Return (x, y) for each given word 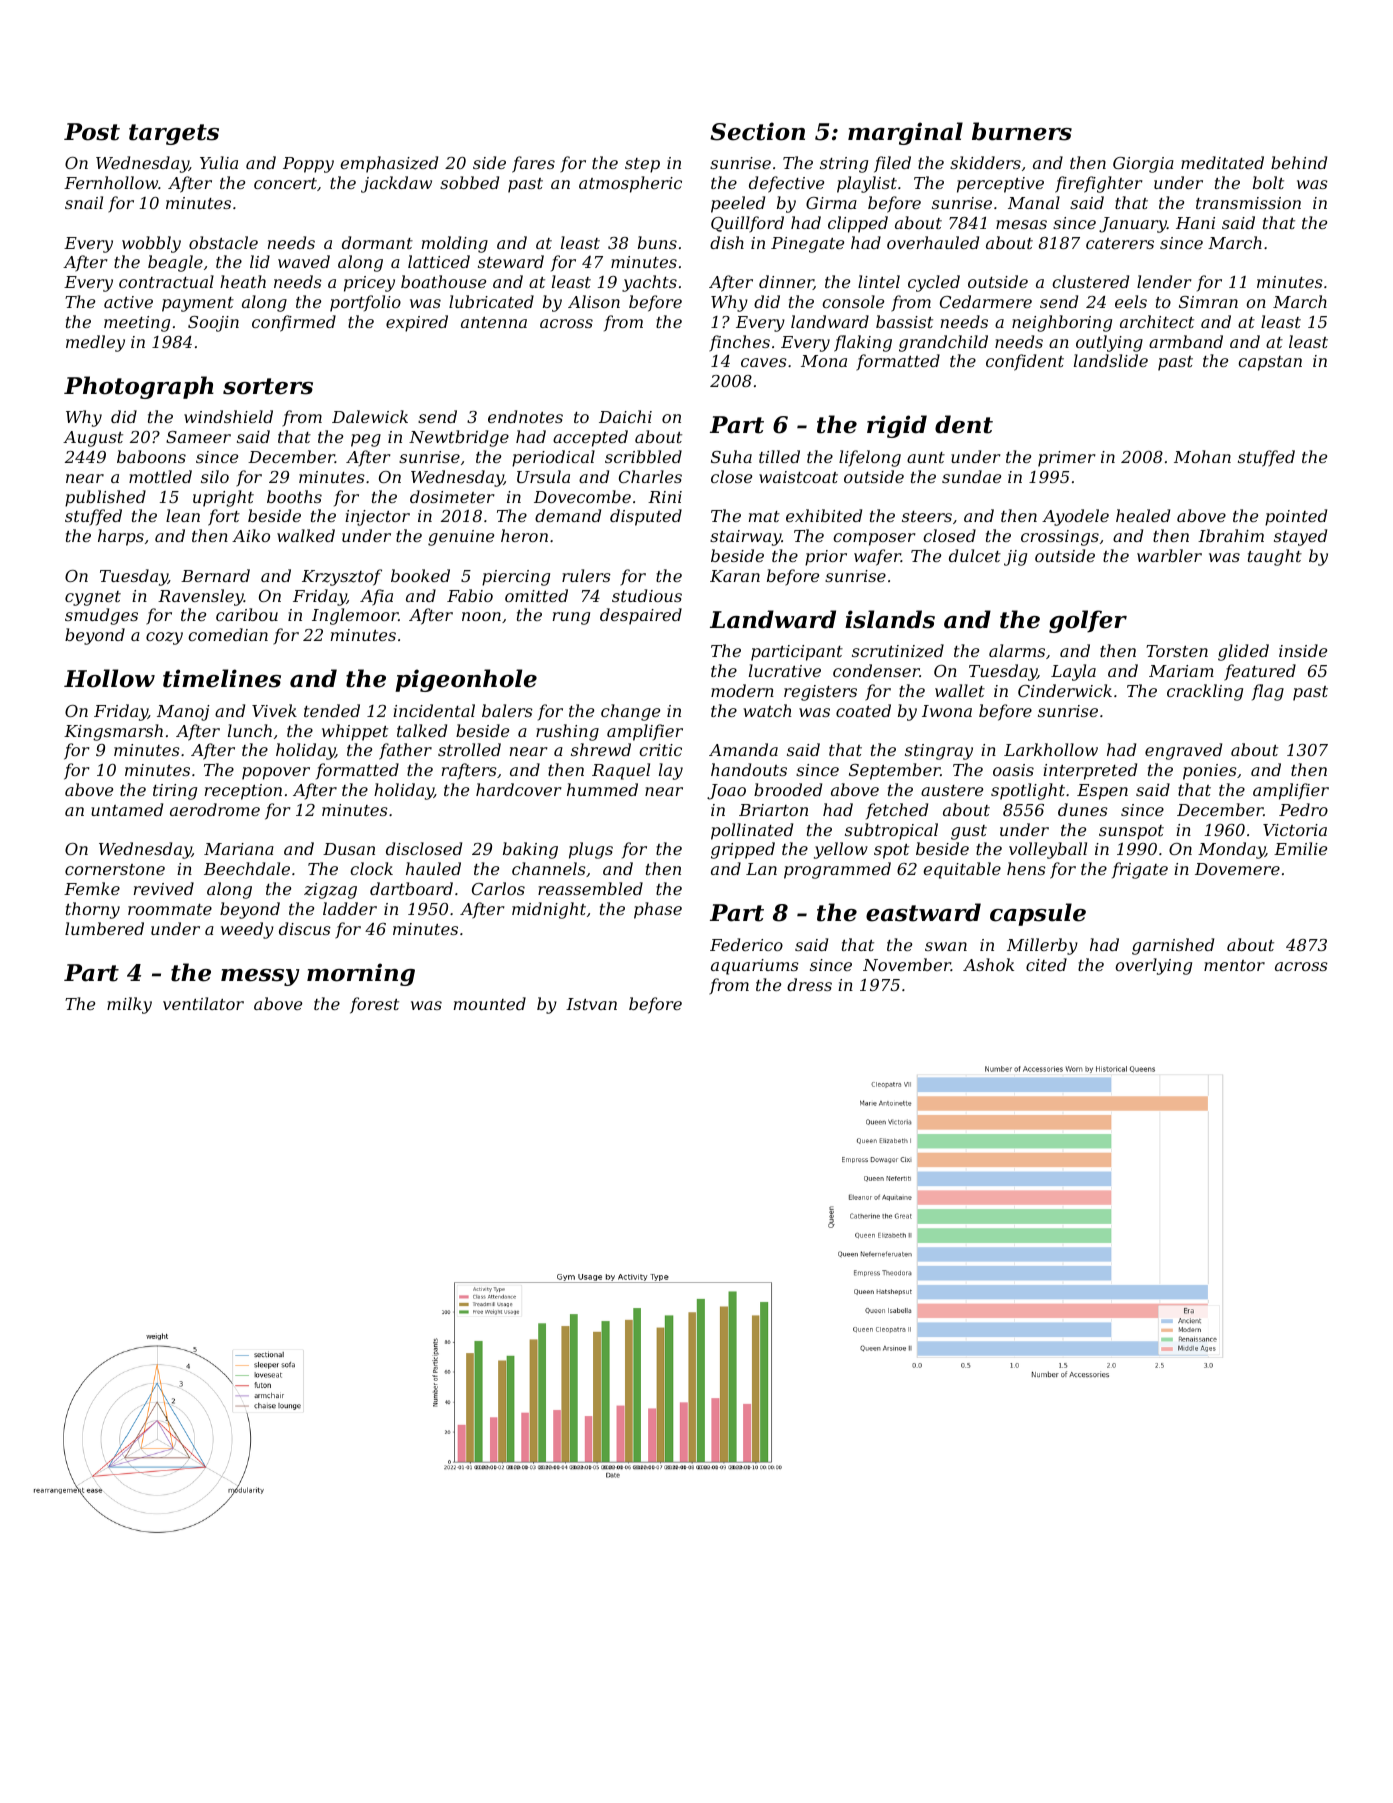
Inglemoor (355, 616)
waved (304, 261)
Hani (1195, 223)
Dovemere (1237, 869)
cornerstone (115, 869)
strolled (469, 749)
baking (530, 850)
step (642, 165)
